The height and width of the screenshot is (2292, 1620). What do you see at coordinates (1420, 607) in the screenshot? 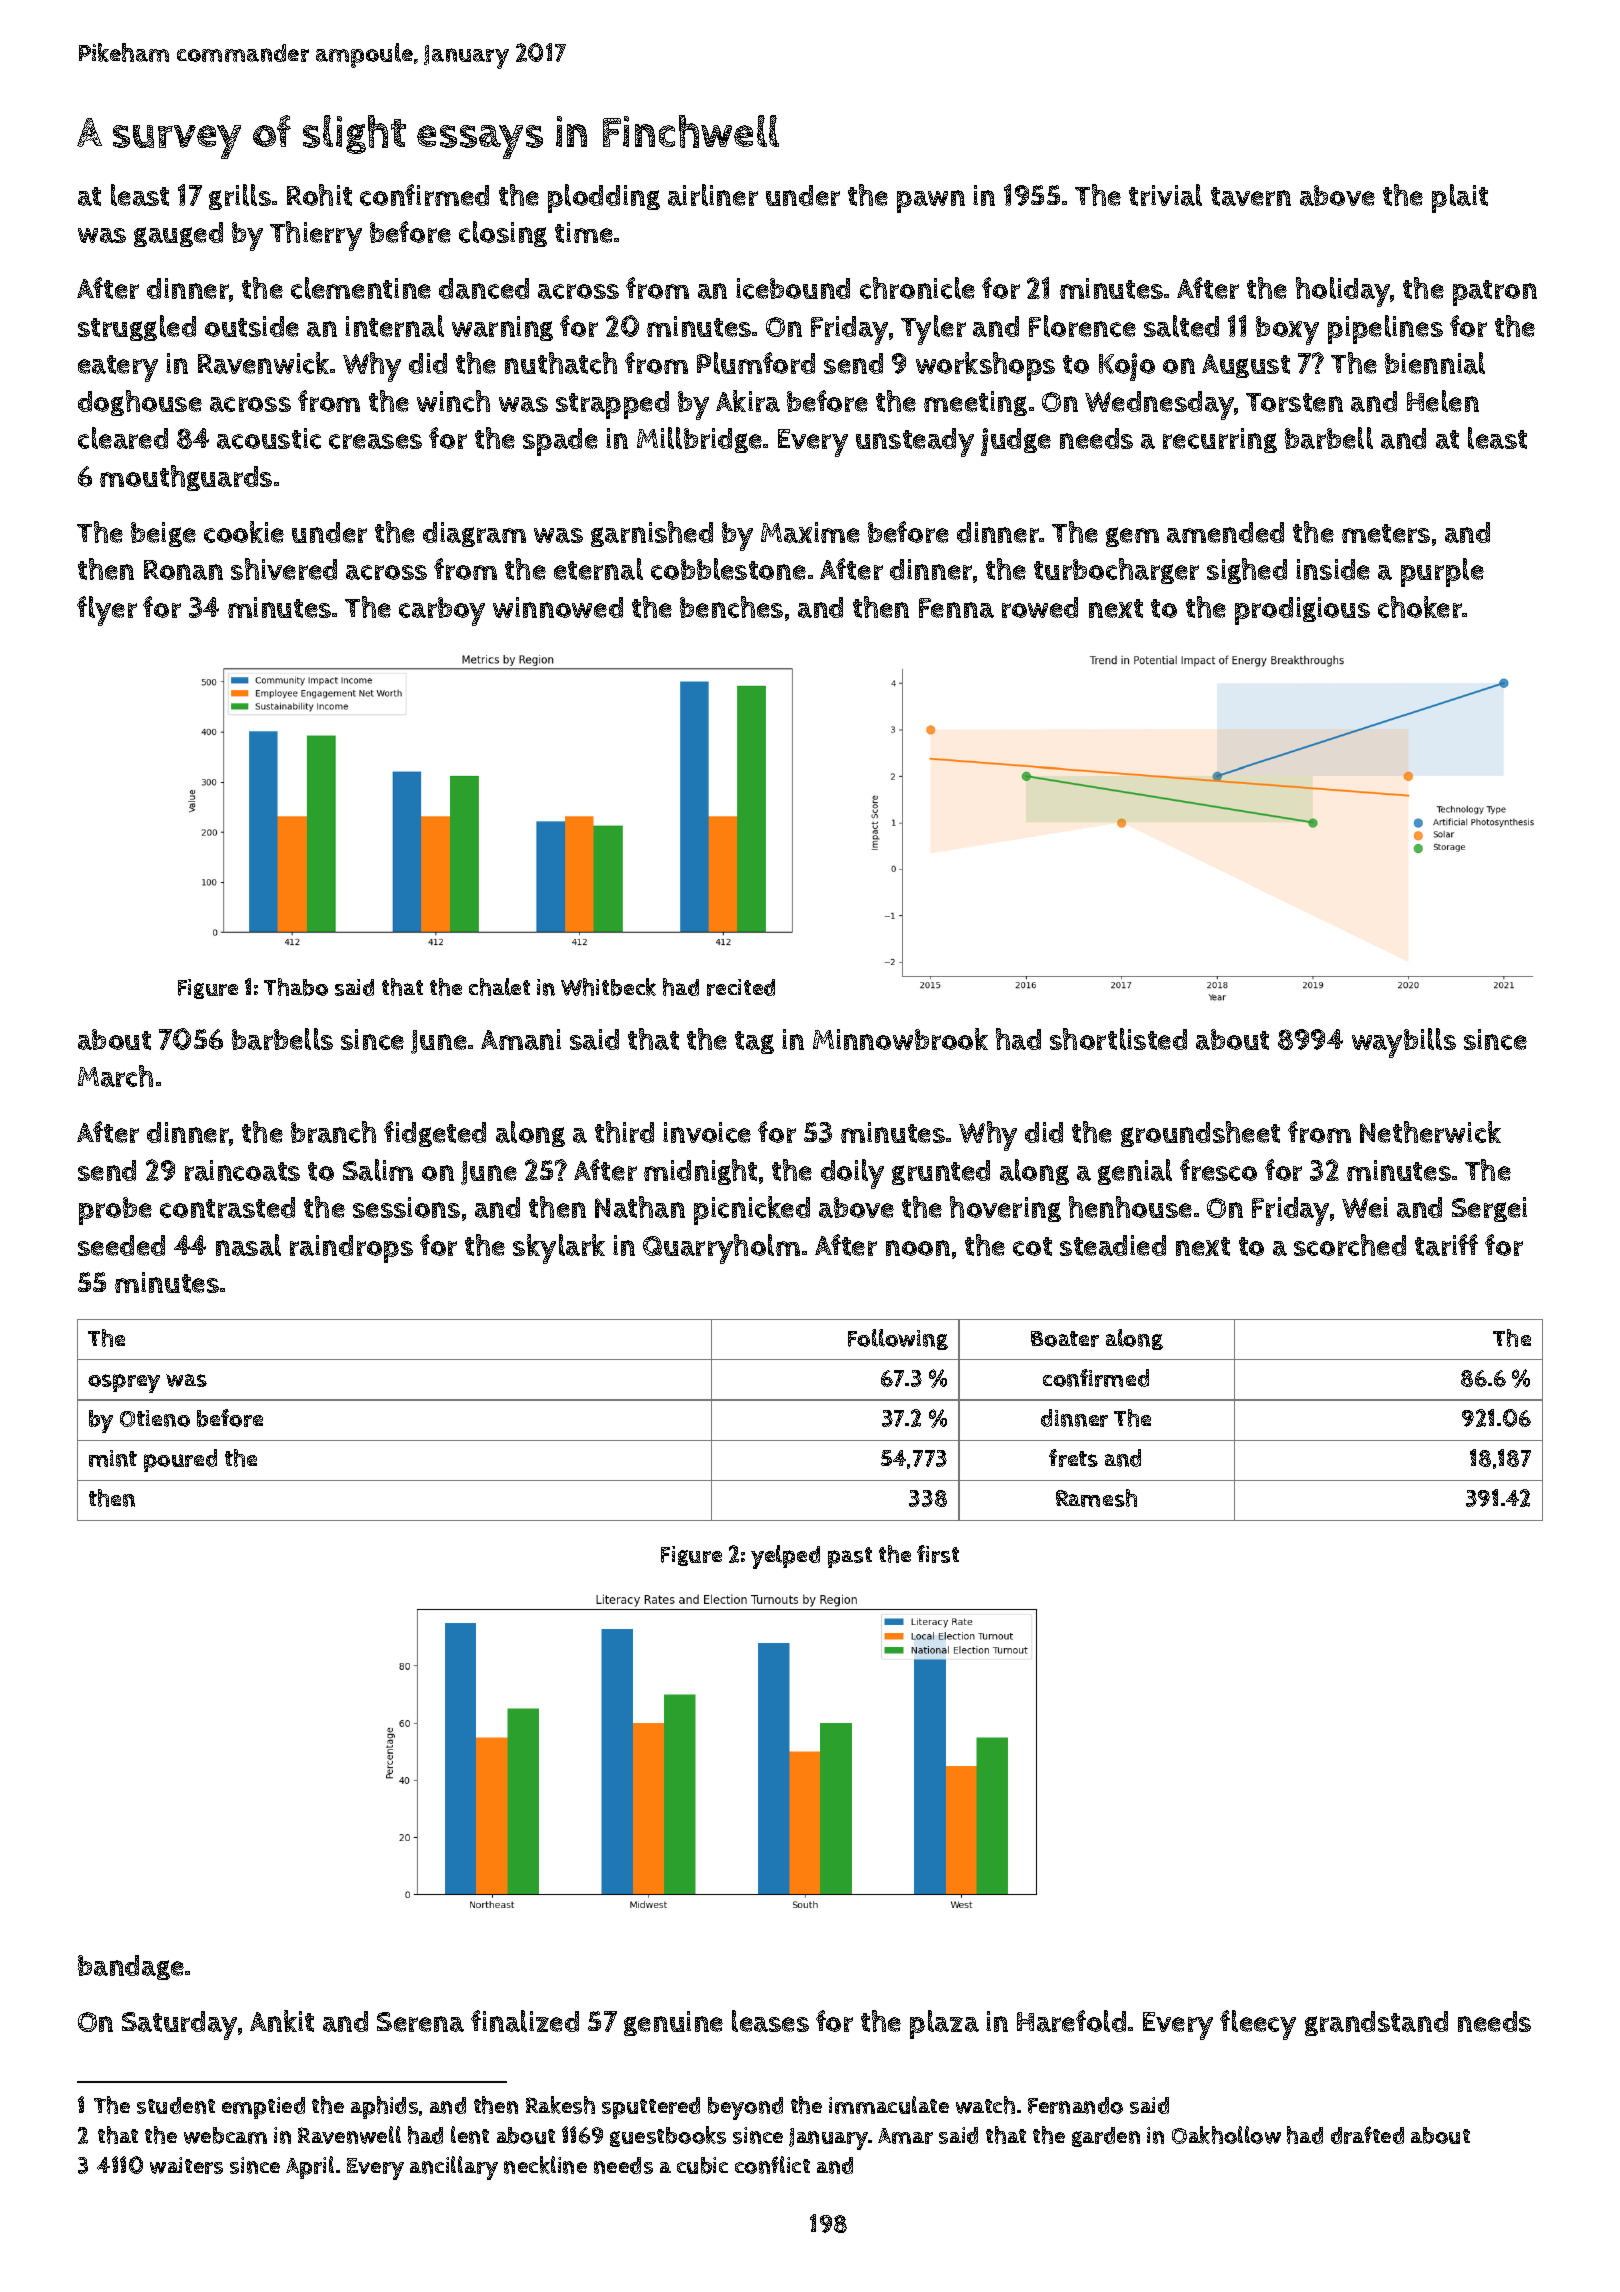
I see `choker` at bounding box center [1420, 607].
